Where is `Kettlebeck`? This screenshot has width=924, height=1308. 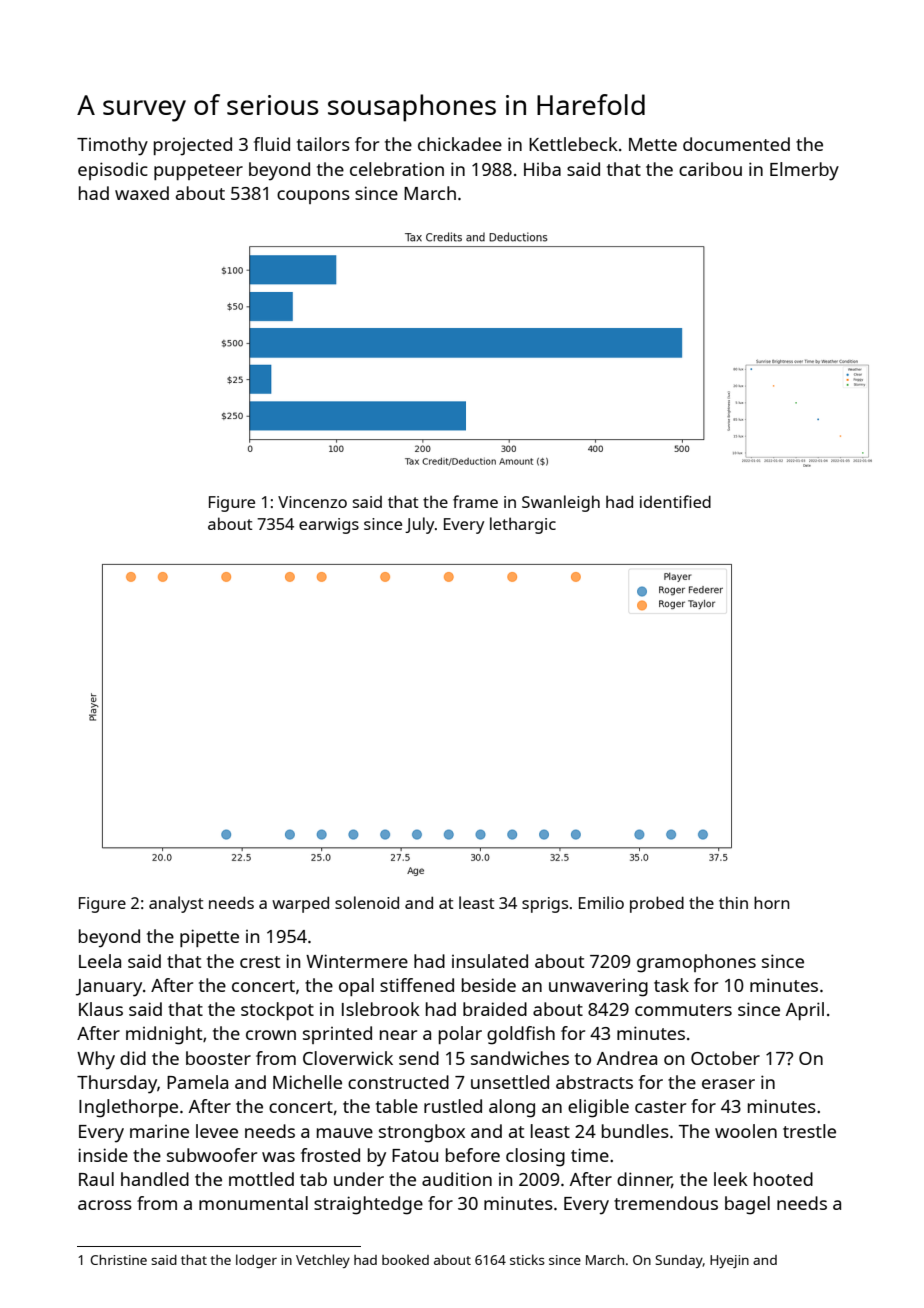 Kettlebeck is located at coordinates (573, 144).
